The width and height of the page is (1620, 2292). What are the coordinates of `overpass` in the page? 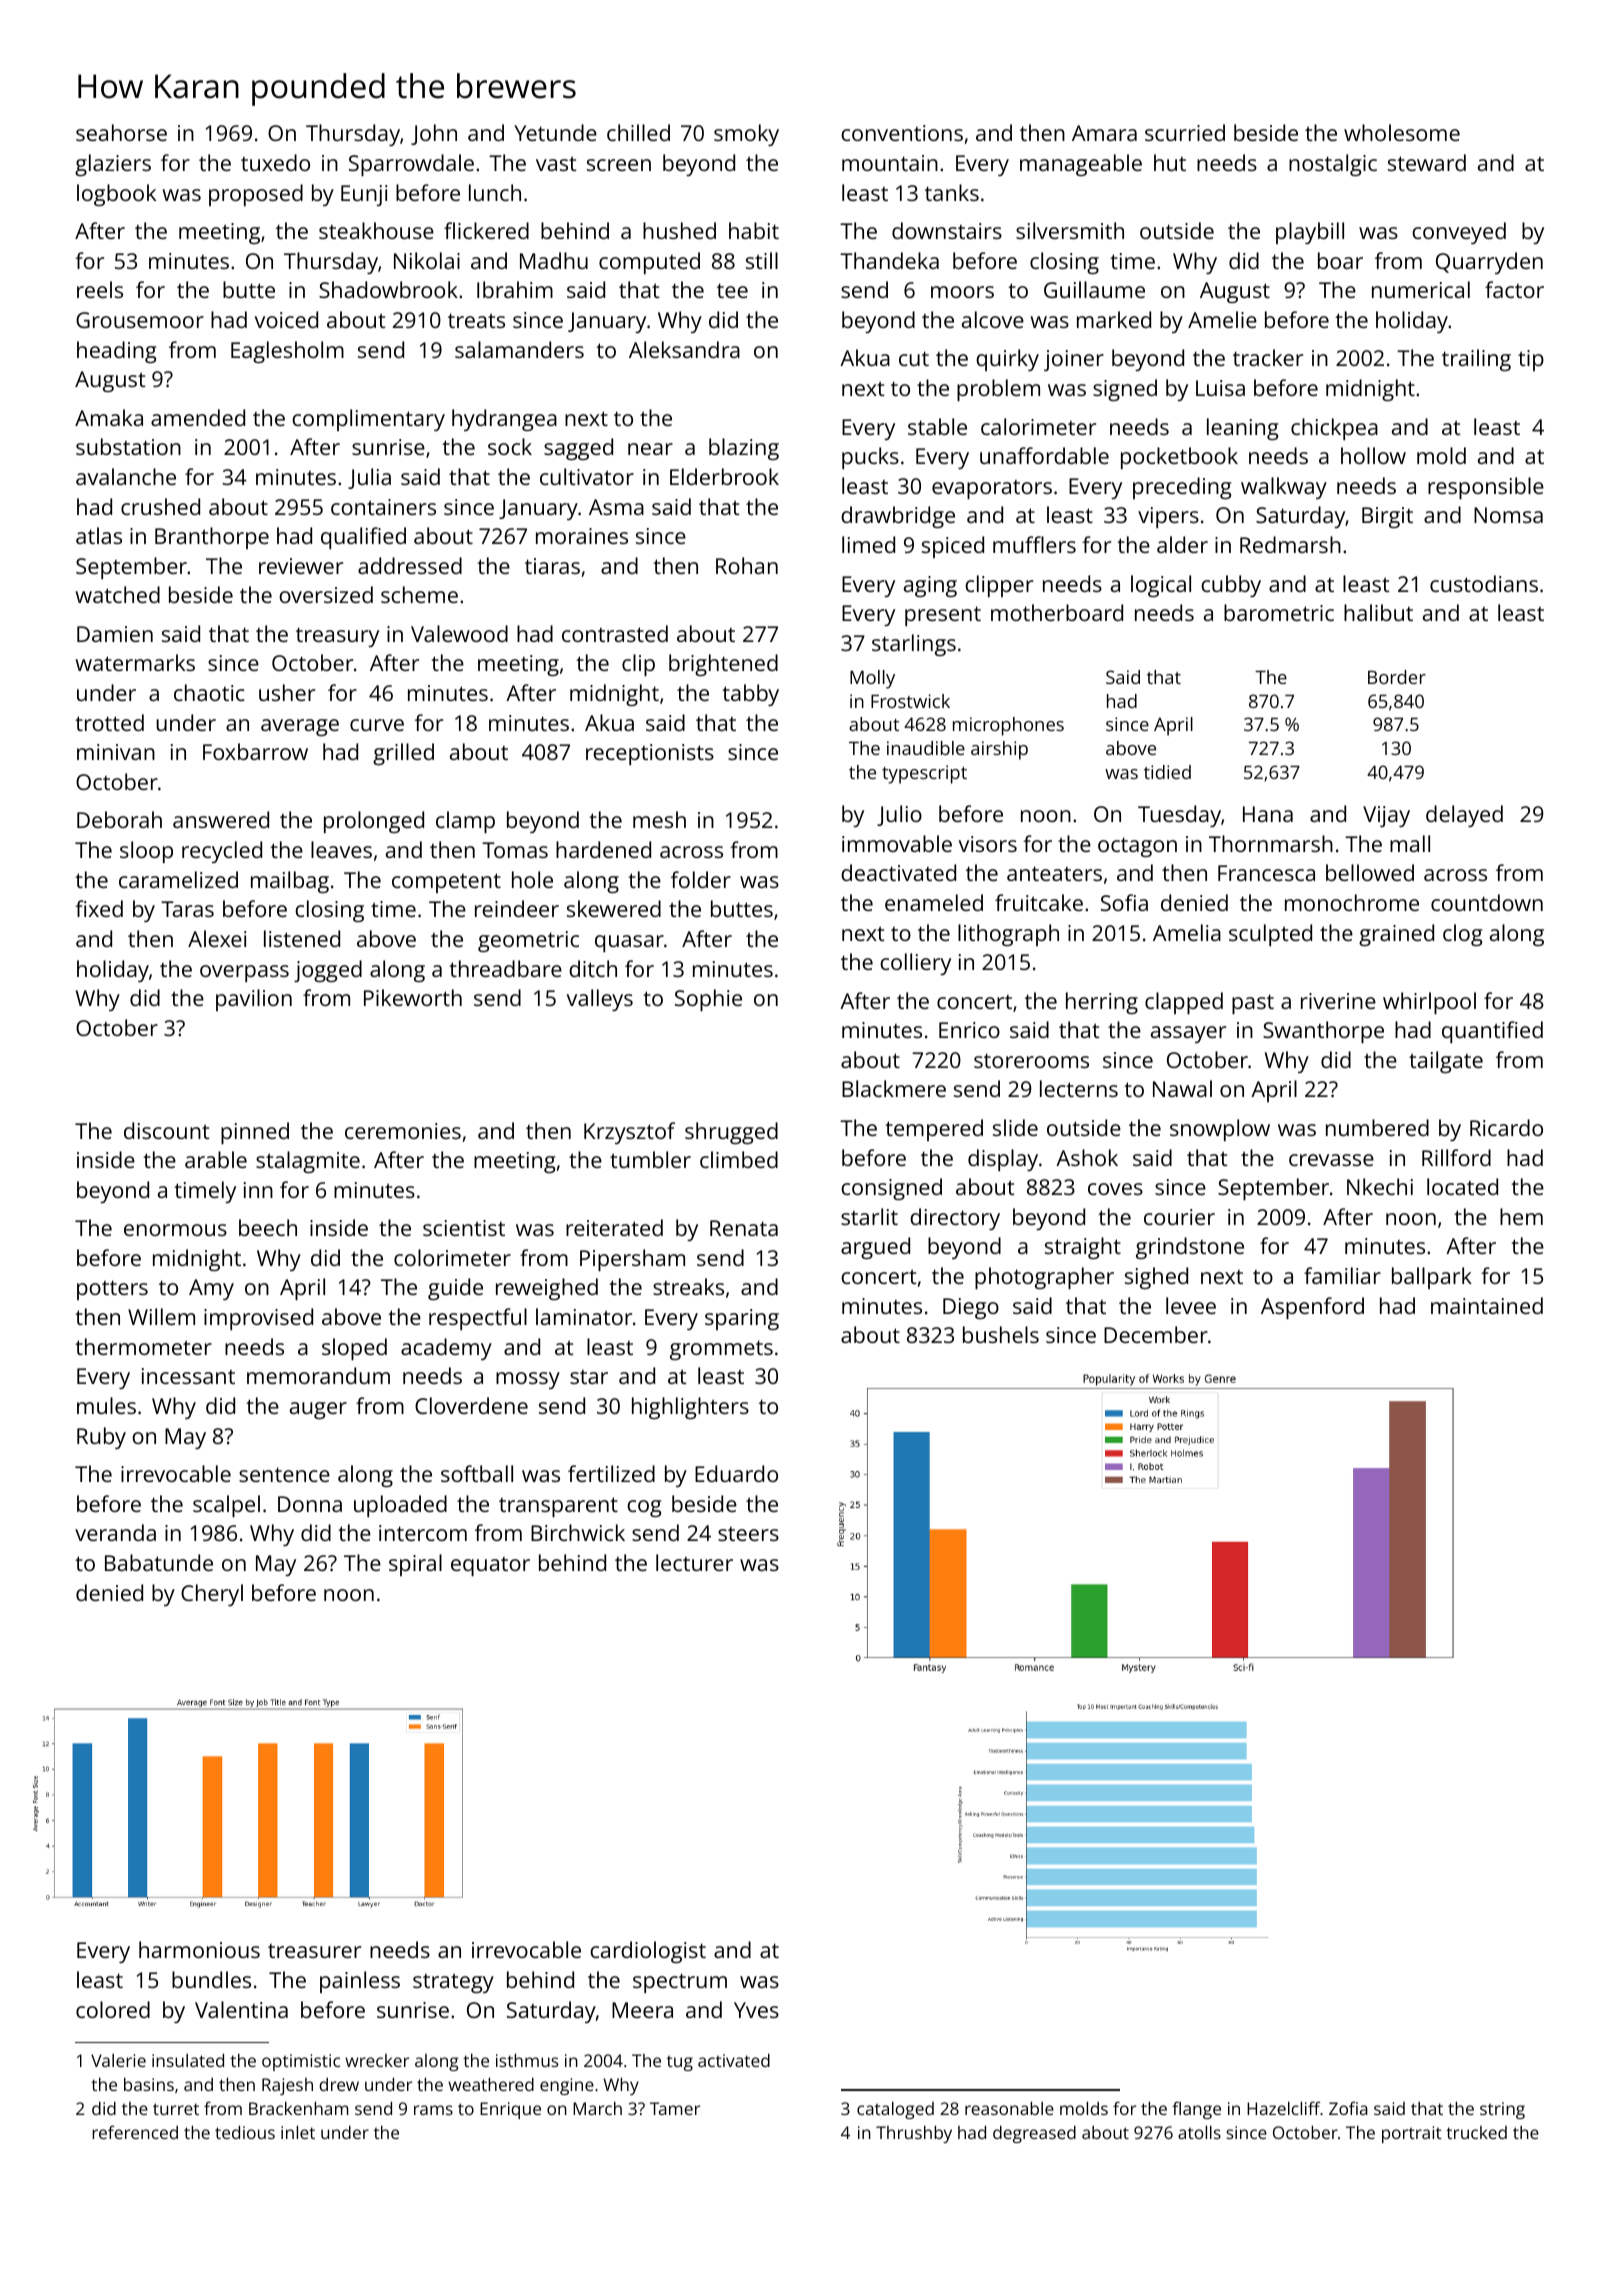 It's located at (244, 973).
